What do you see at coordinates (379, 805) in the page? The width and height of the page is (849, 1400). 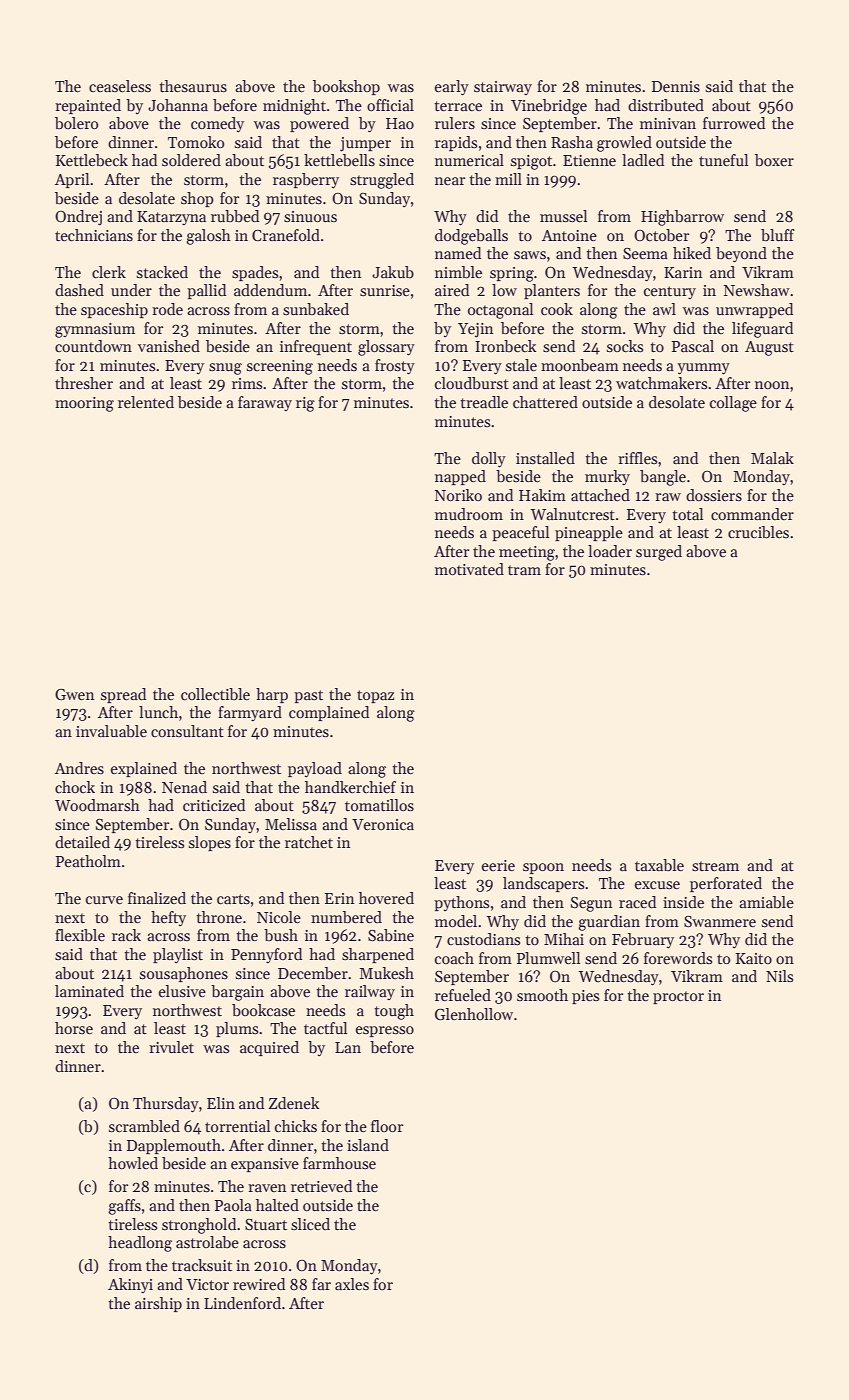 I see `tomatillos` at bounding box center [379, 805].
